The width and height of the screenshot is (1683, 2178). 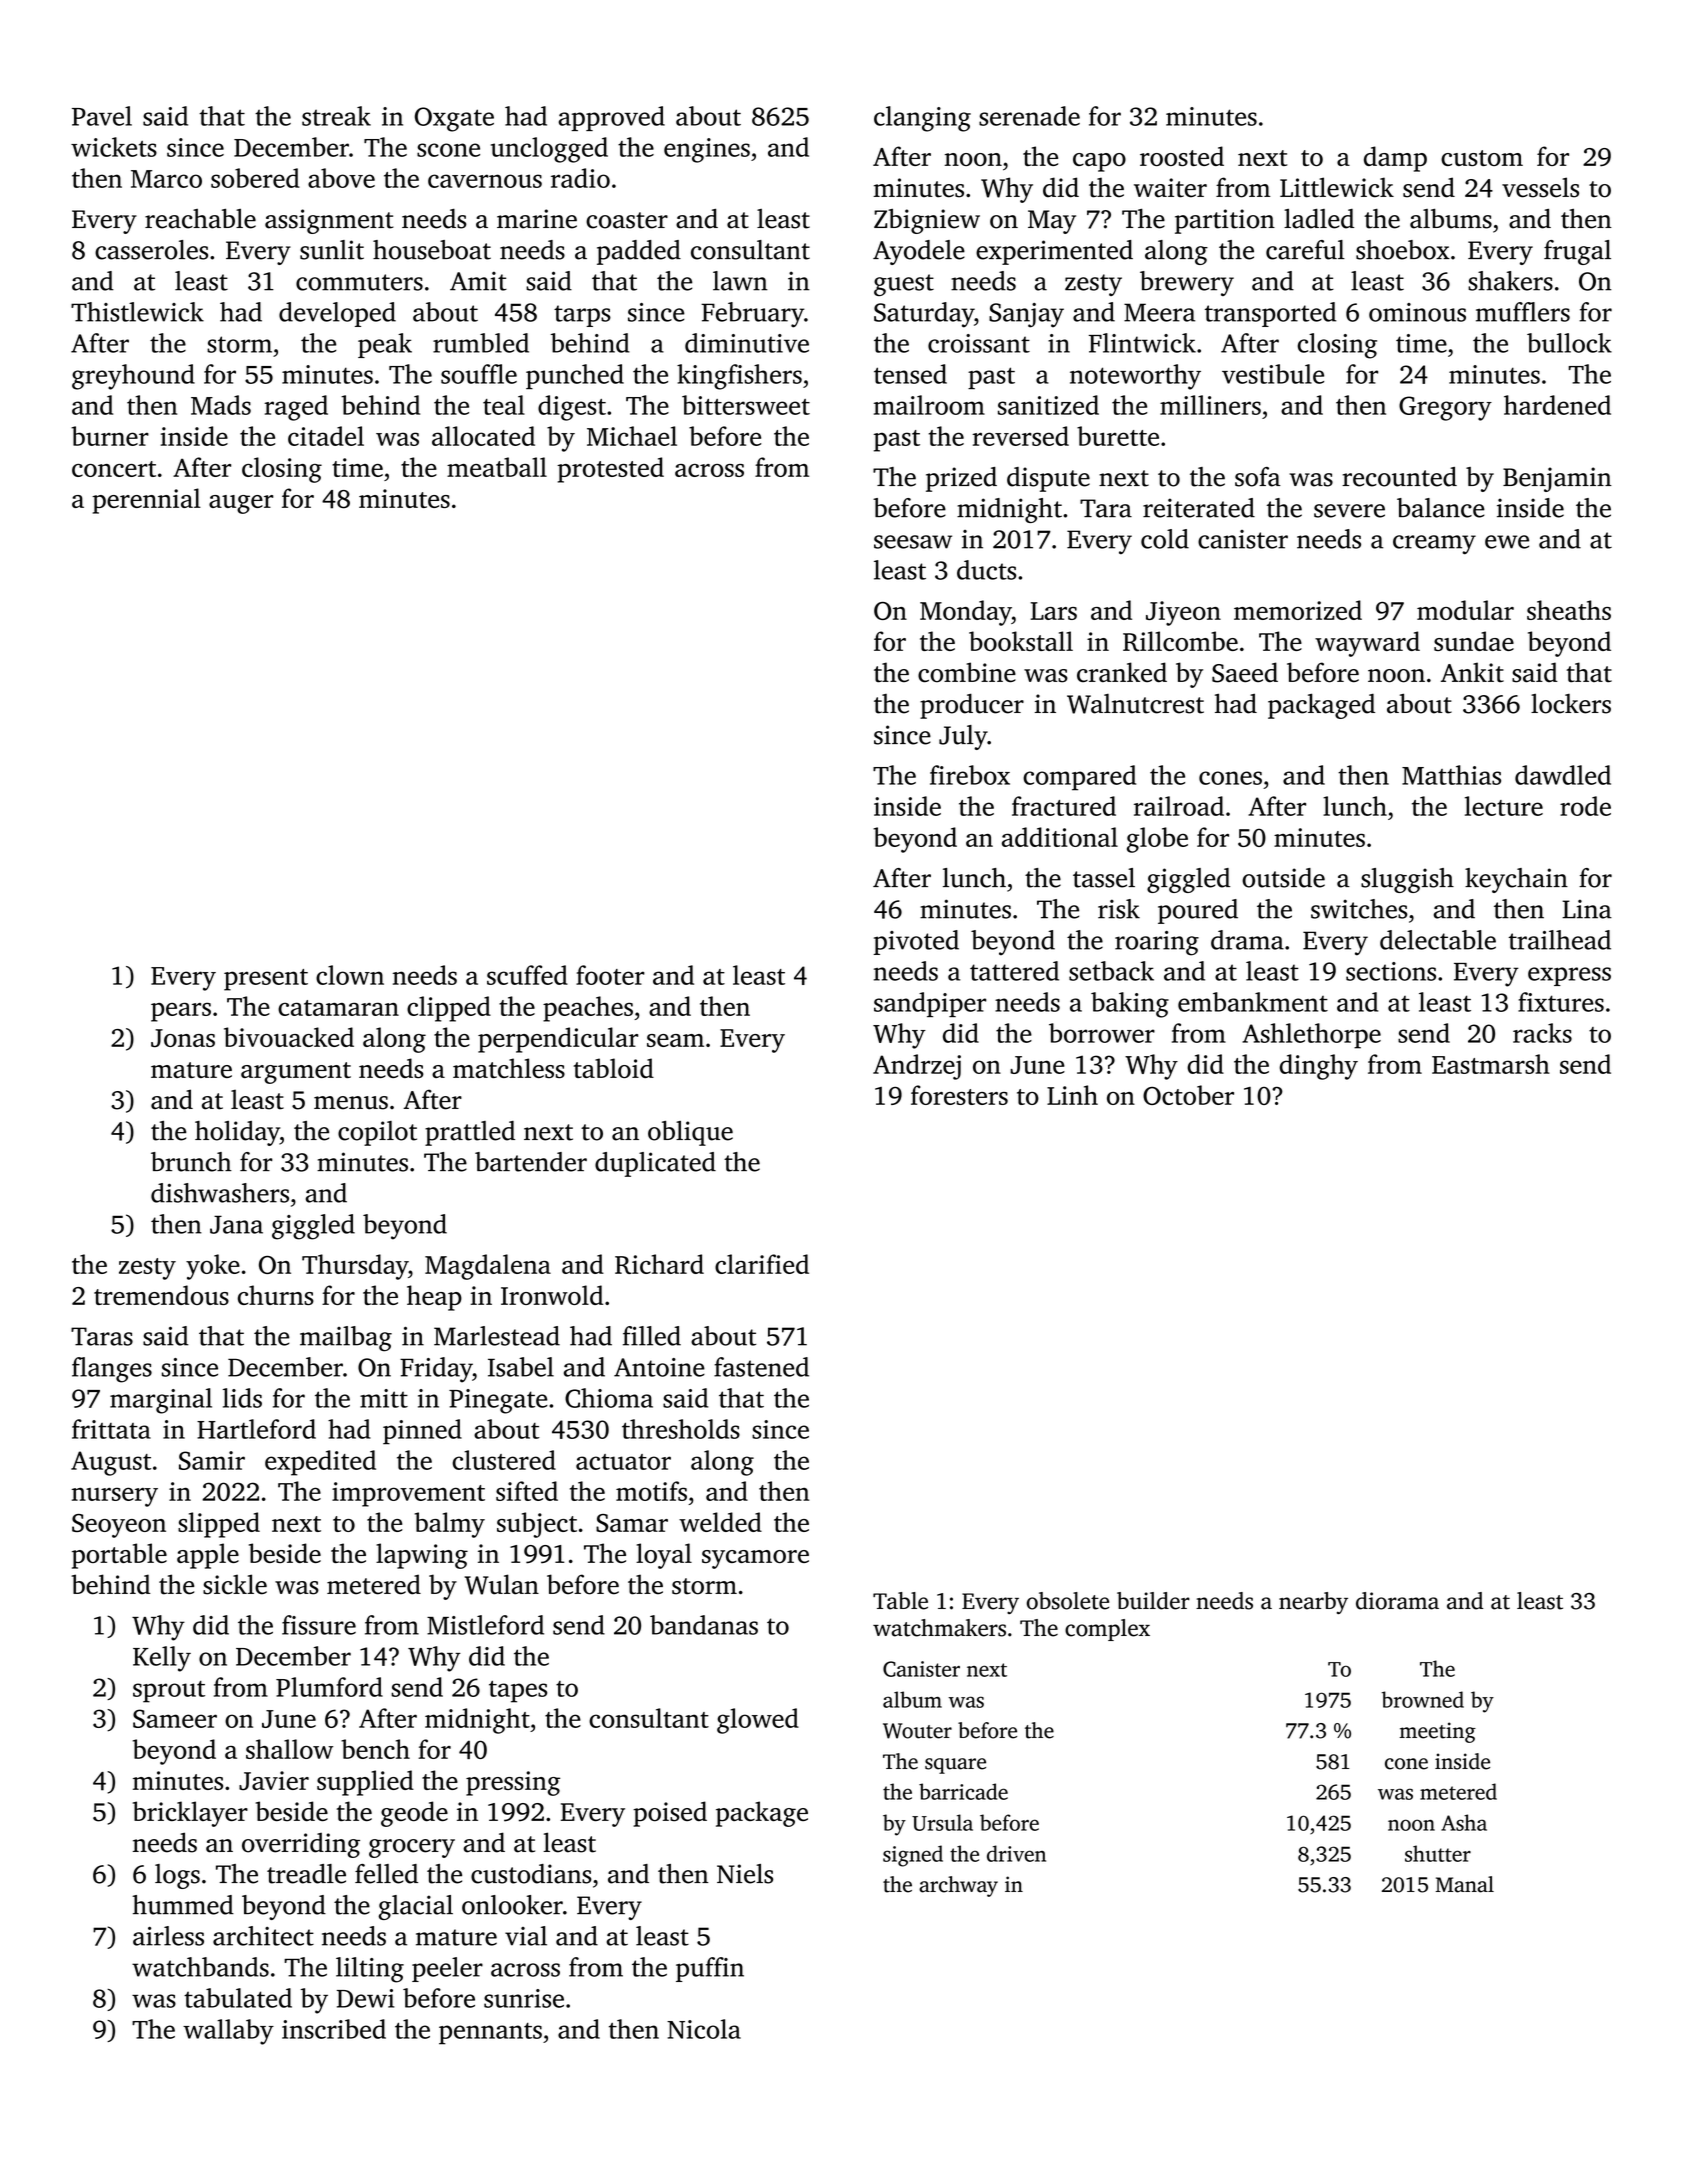 I want to click on Nicola, so click(x=704, y=2029).
